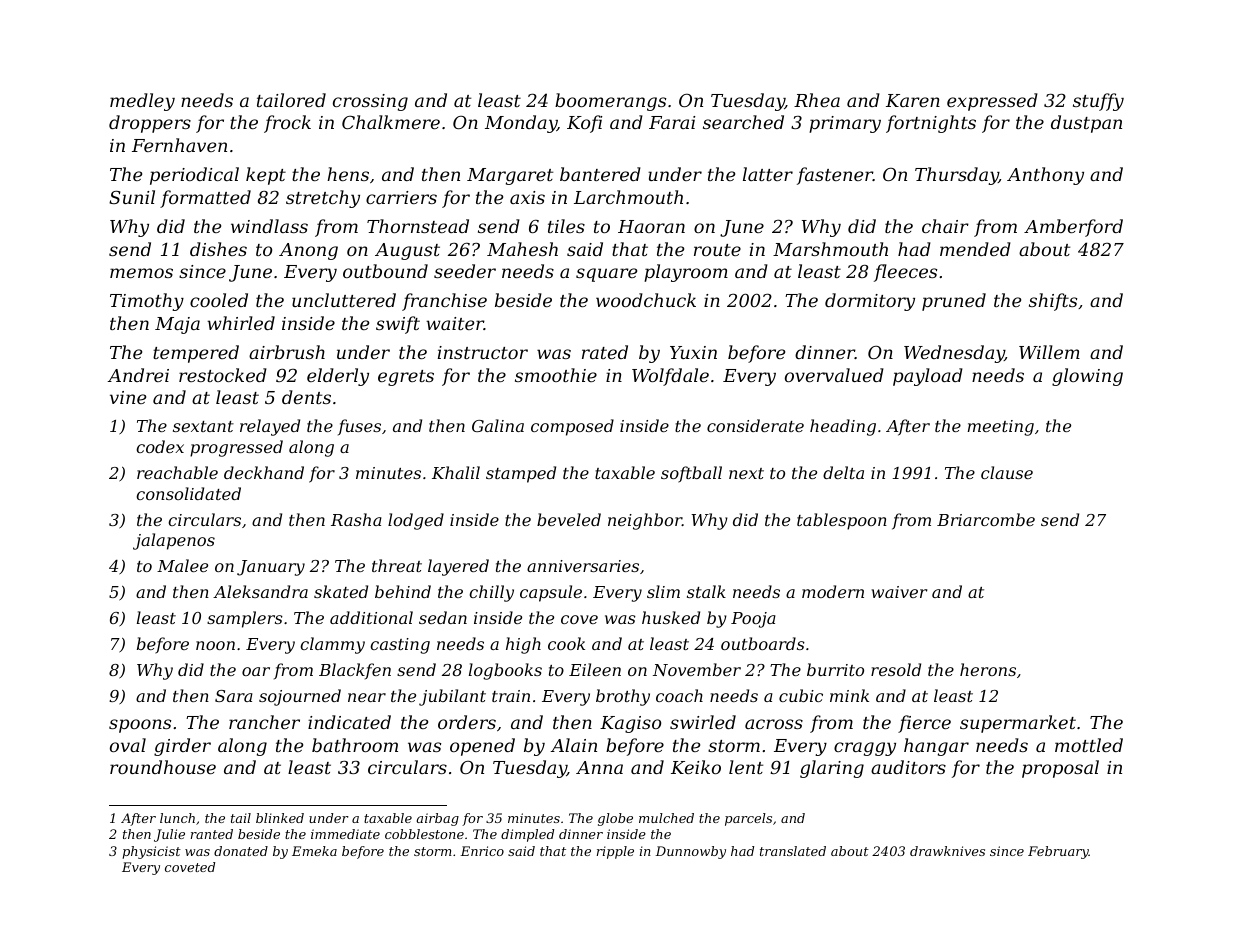 The image size is (1233, 952). What do you see at coordinates (142, 102) in the image?
I see `medley` at bounding box center [142, 102].
